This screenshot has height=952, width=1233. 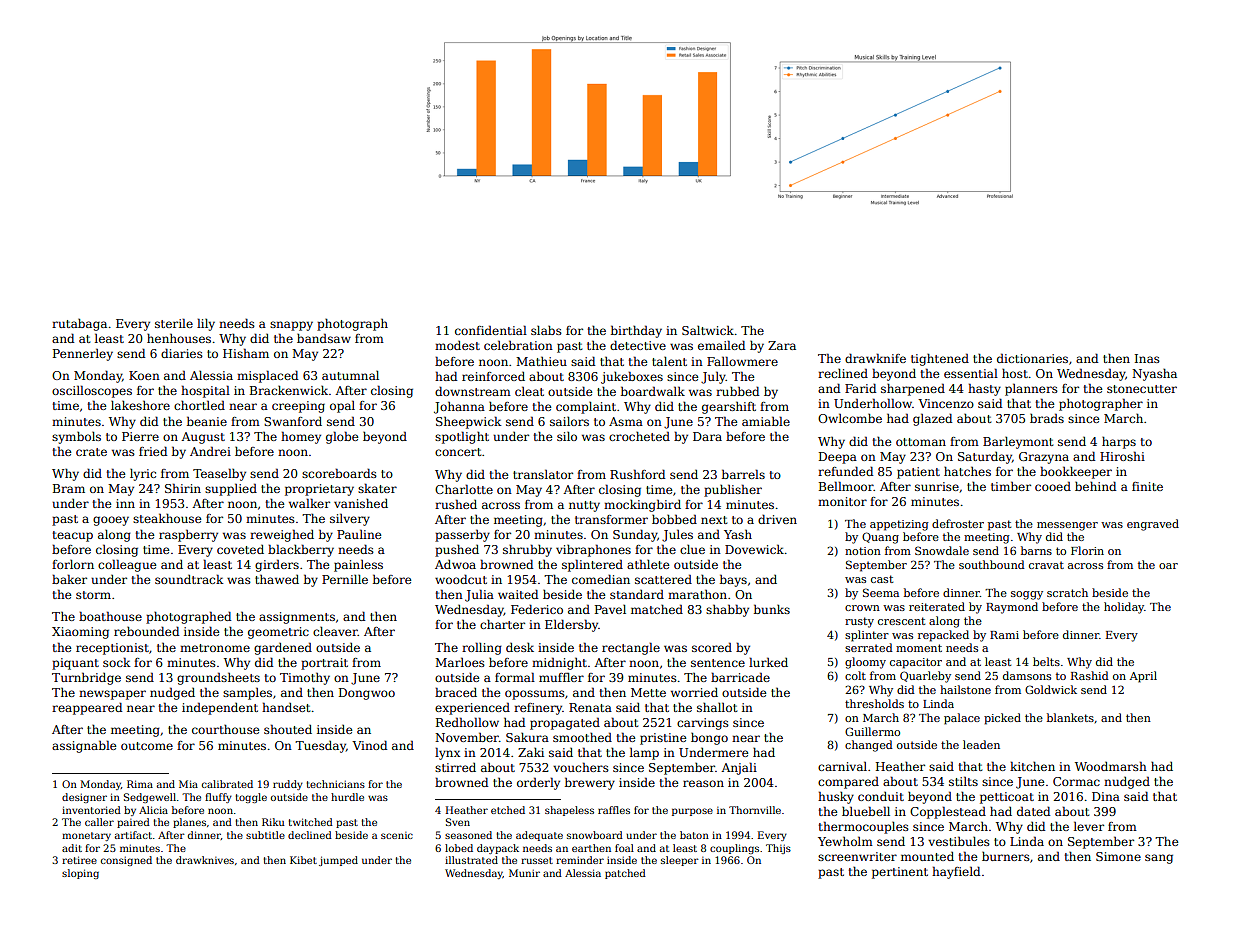 What do you see at coordinates (919, 648) in the screenshot?
I see `moment` at bounding box center [919, 648].
